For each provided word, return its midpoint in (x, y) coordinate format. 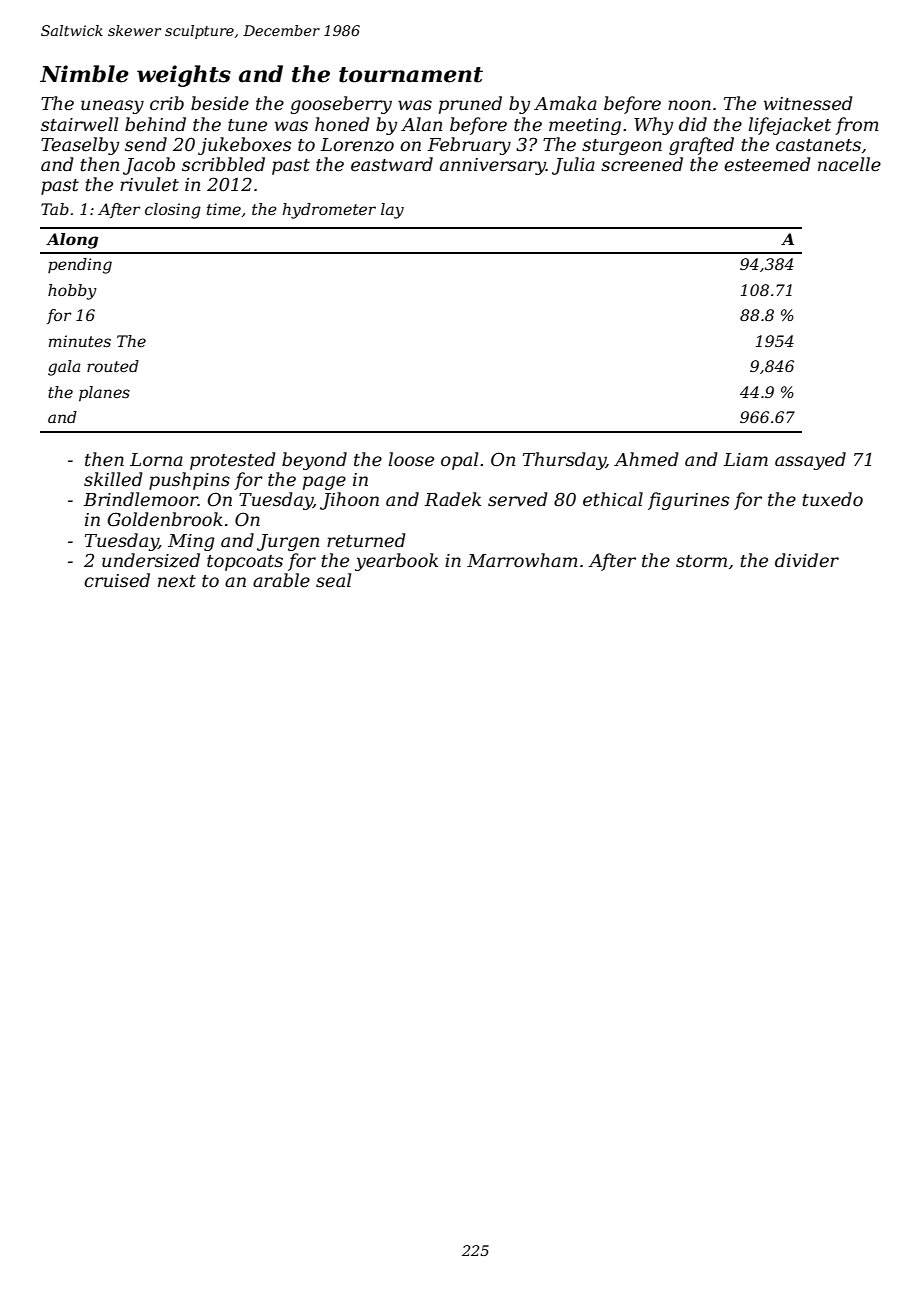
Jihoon (349, 501)
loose (411, 459)
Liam (746, 459)
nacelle (849, 164)
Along (72, 241)
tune (247, 125)
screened (642, 164)
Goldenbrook (165, 519)
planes (104, 394)
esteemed (767, 164)
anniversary (493, 166)
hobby (72, 292)
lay (392, 211)
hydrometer (329, 211)
